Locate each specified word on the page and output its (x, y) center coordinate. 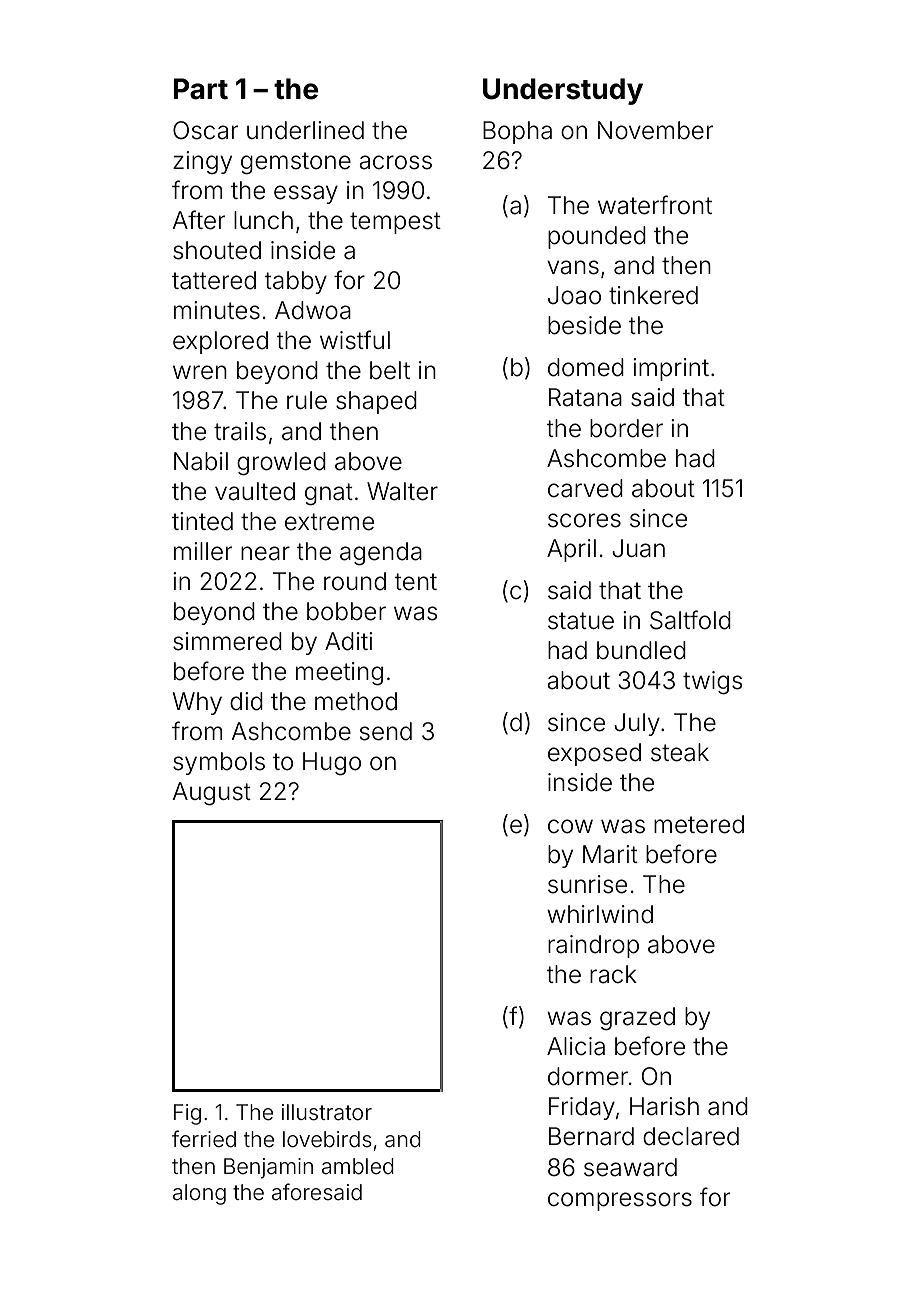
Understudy (563, 91)
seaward (630, 1167)
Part (201, 89)
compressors (620, 1201)
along (199, 1194)
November (655, 130)
